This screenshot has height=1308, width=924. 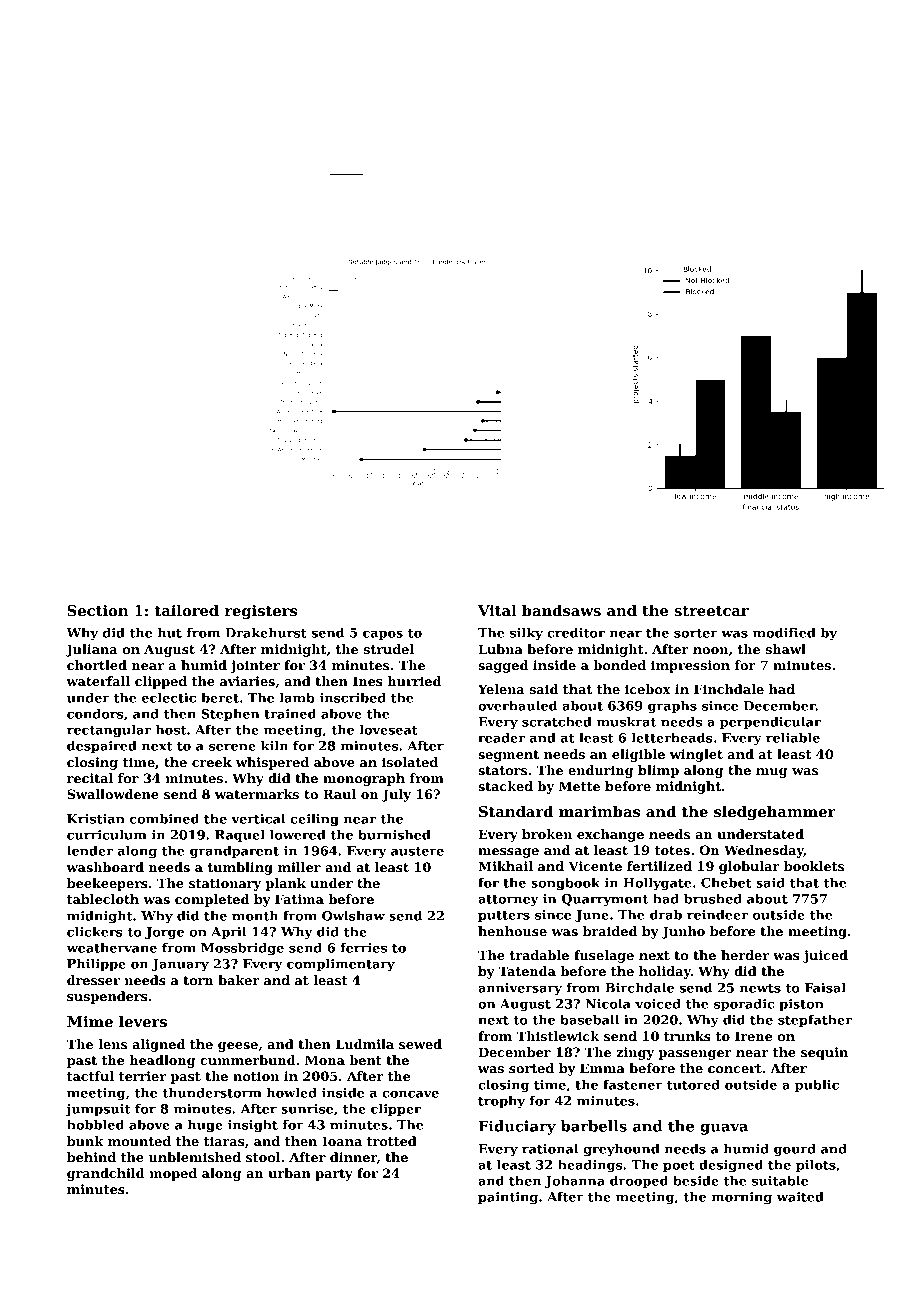 What do you see at coordinates (795, 1150) in the screenshot?
I see `gourd` at bounding box center [795, 1150].
